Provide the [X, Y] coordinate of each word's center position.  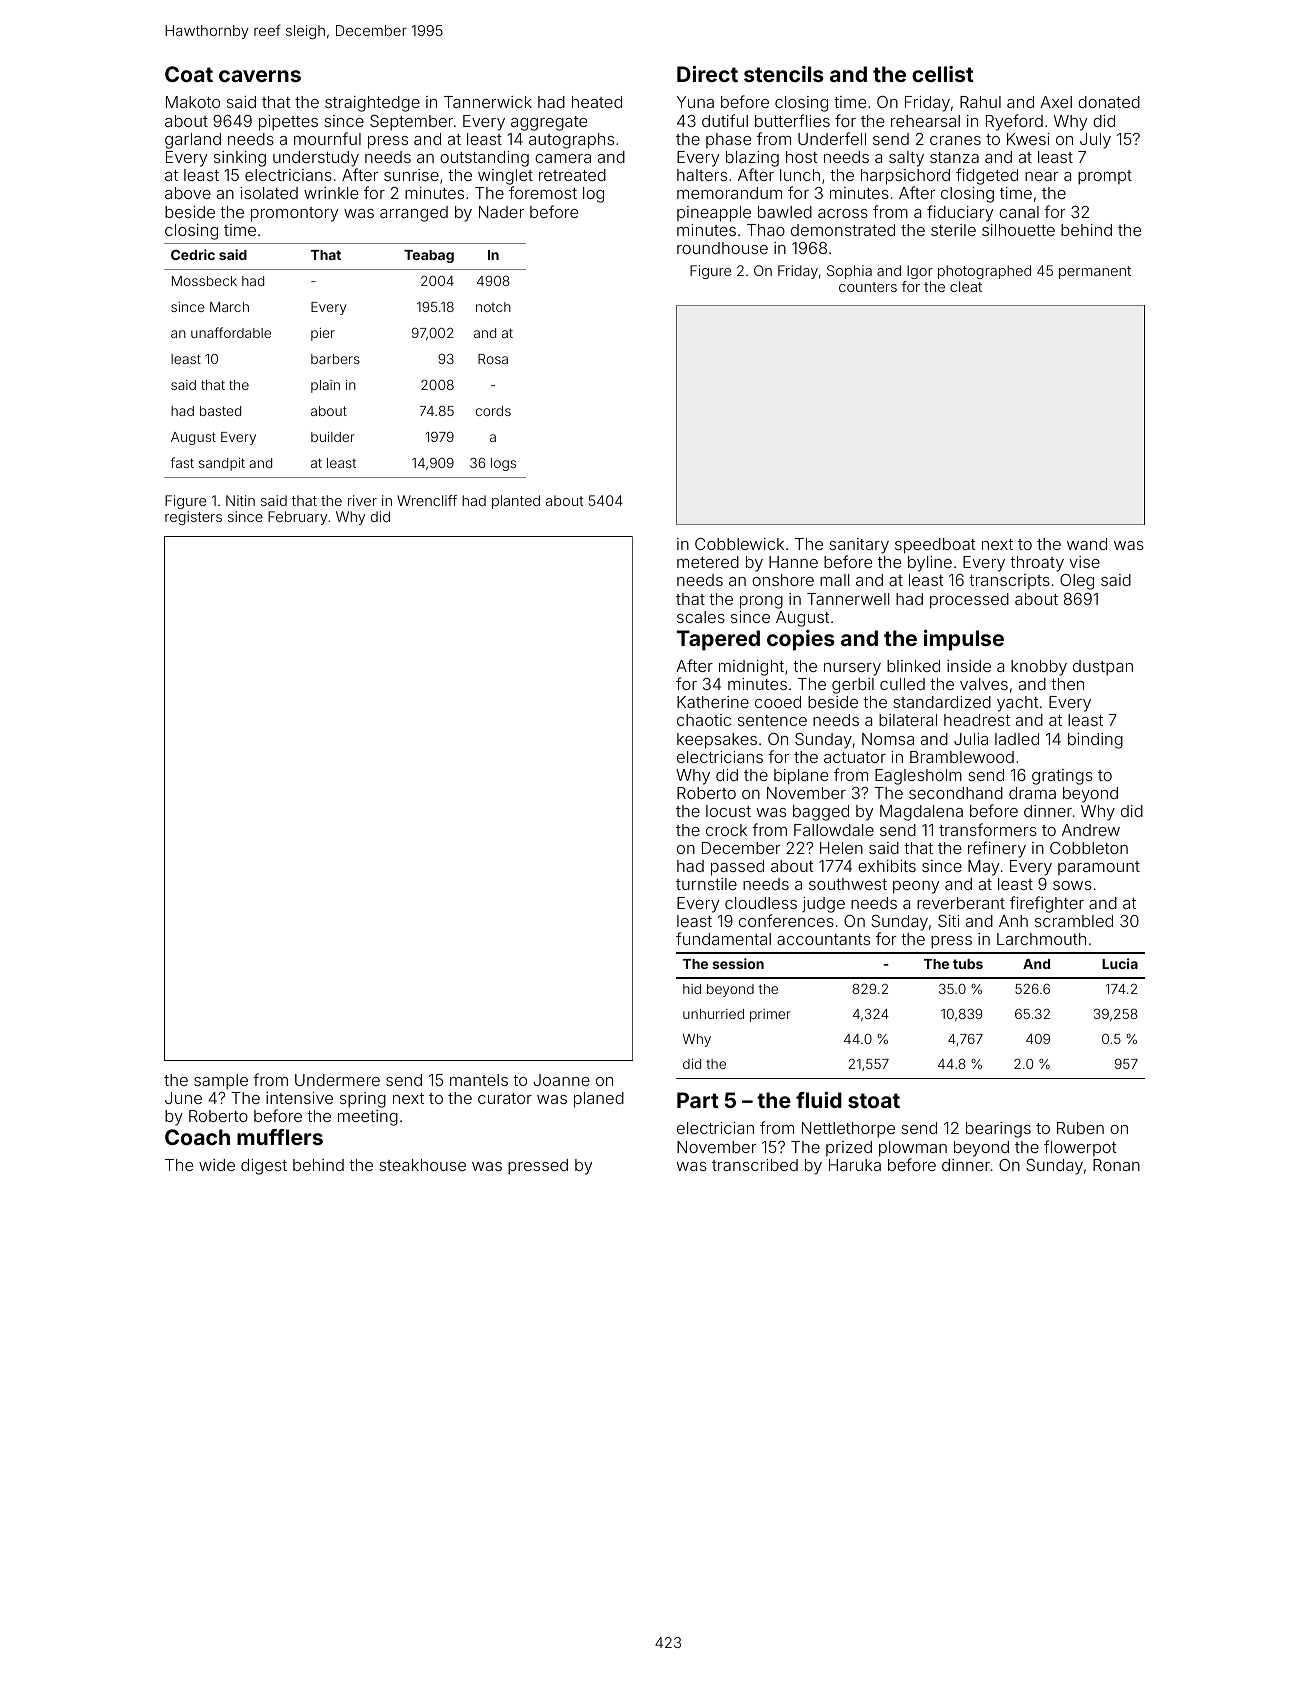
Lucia [1120, 963]
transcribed [755, 1165]
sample [221, 1082]
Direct [707, 73]
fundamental [723, 938]
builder [333, 437]
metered [708, 562]
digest [264, 1167]
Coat [189, 74]
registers [193, 518]
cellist [943, 74]
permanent [1095, 272]
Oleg [1077, 582]
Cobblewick [739, 544]
